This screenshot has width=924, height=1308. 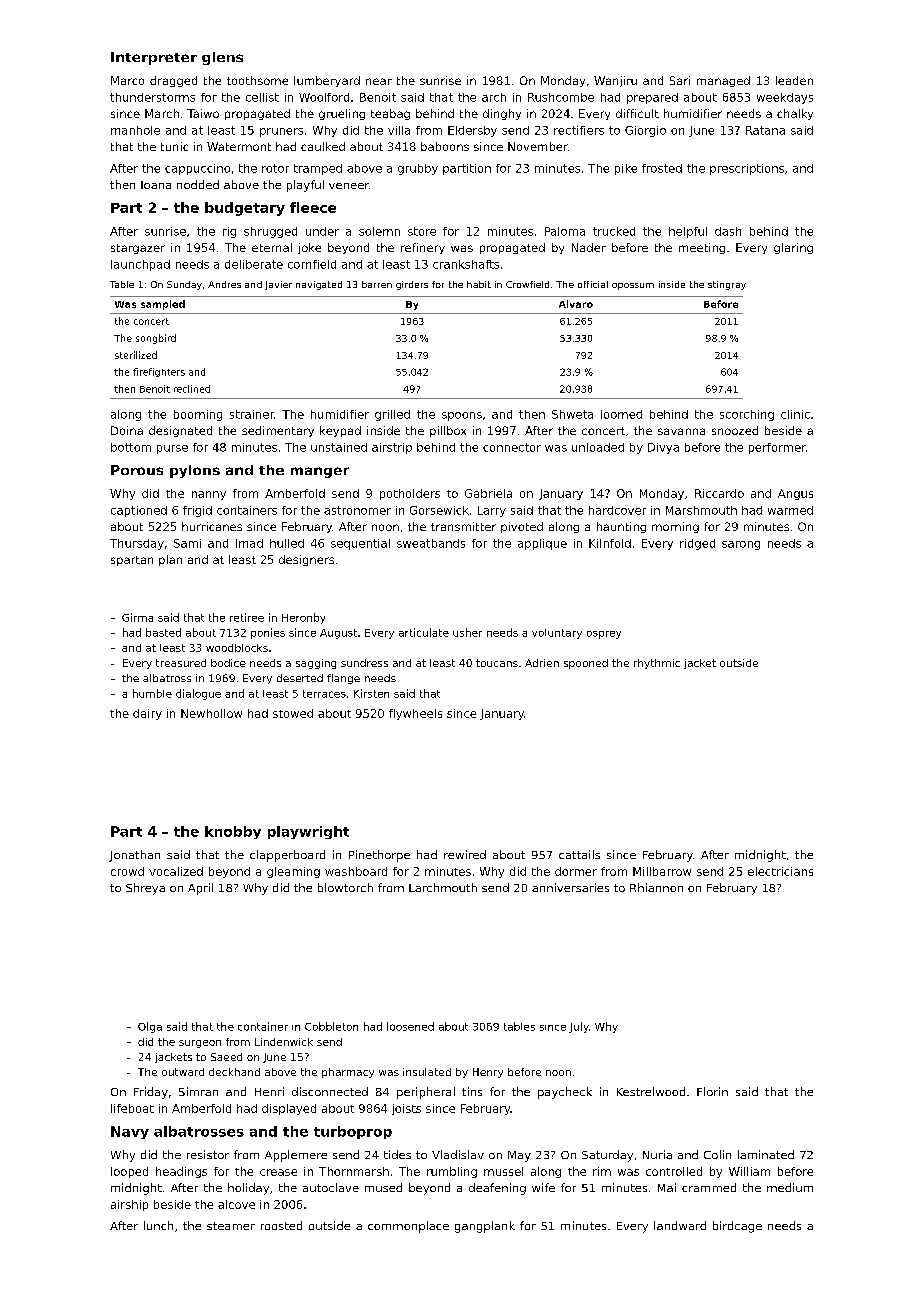 I want to click on electricians, so click(x=780, y=871).
